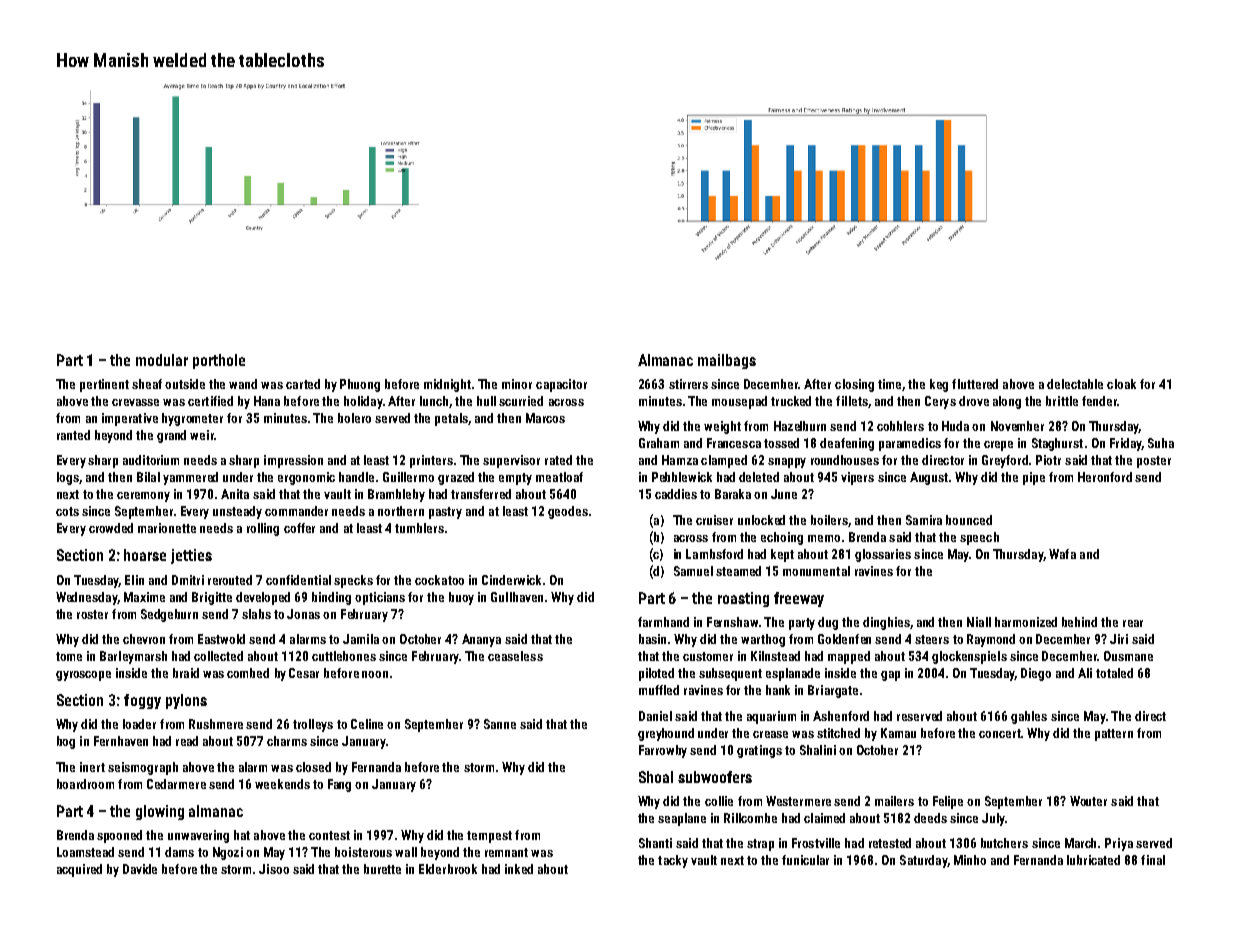 The height and width of the screenshot is (952, 1233). Describe the element at coordinates (219, 361) in the screenshot. I see `porthole` at that location.
